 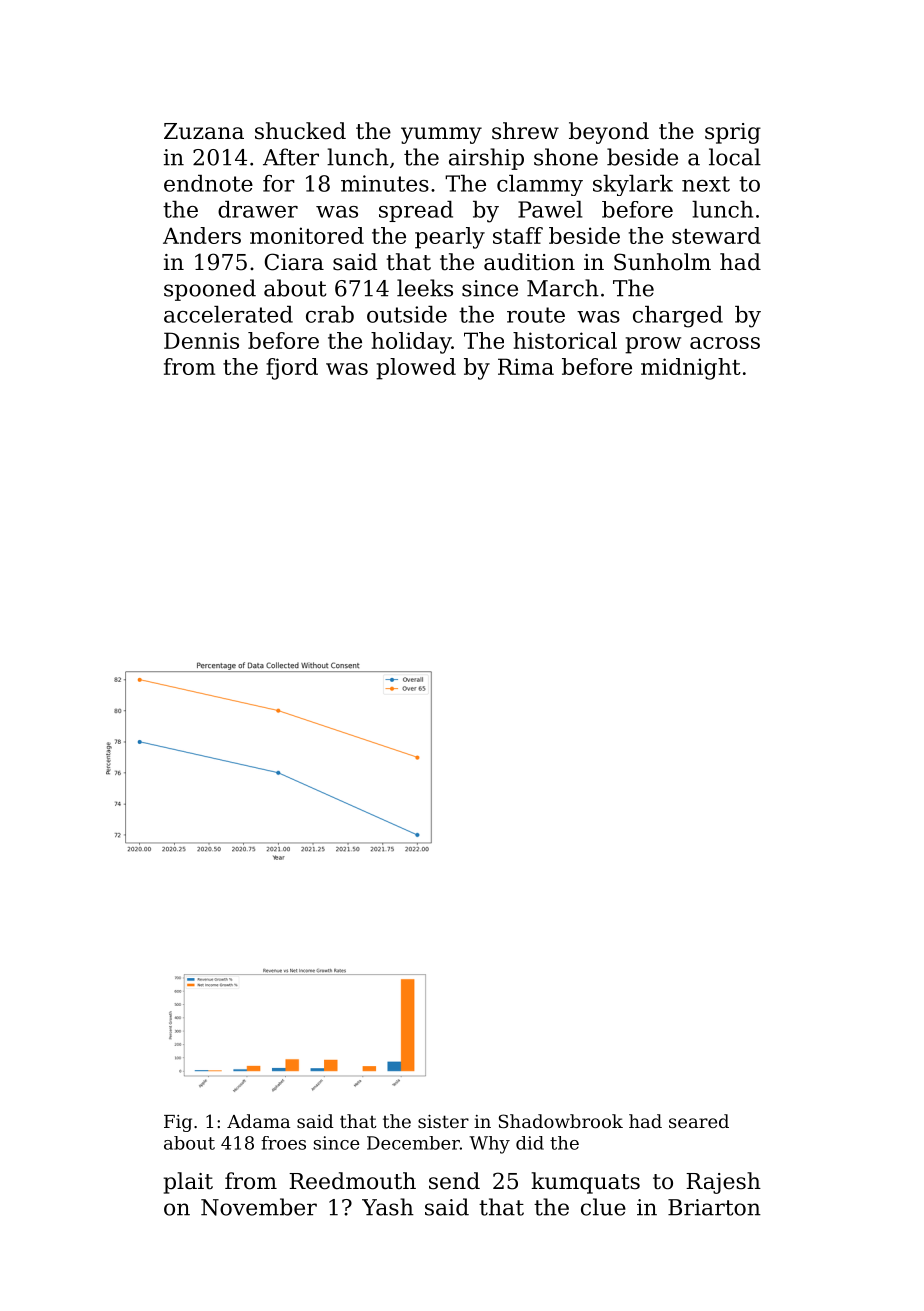 What do you see at coordinates (283, 1143) in the document?
I see `froes` at bounding box center [283, 1143].
